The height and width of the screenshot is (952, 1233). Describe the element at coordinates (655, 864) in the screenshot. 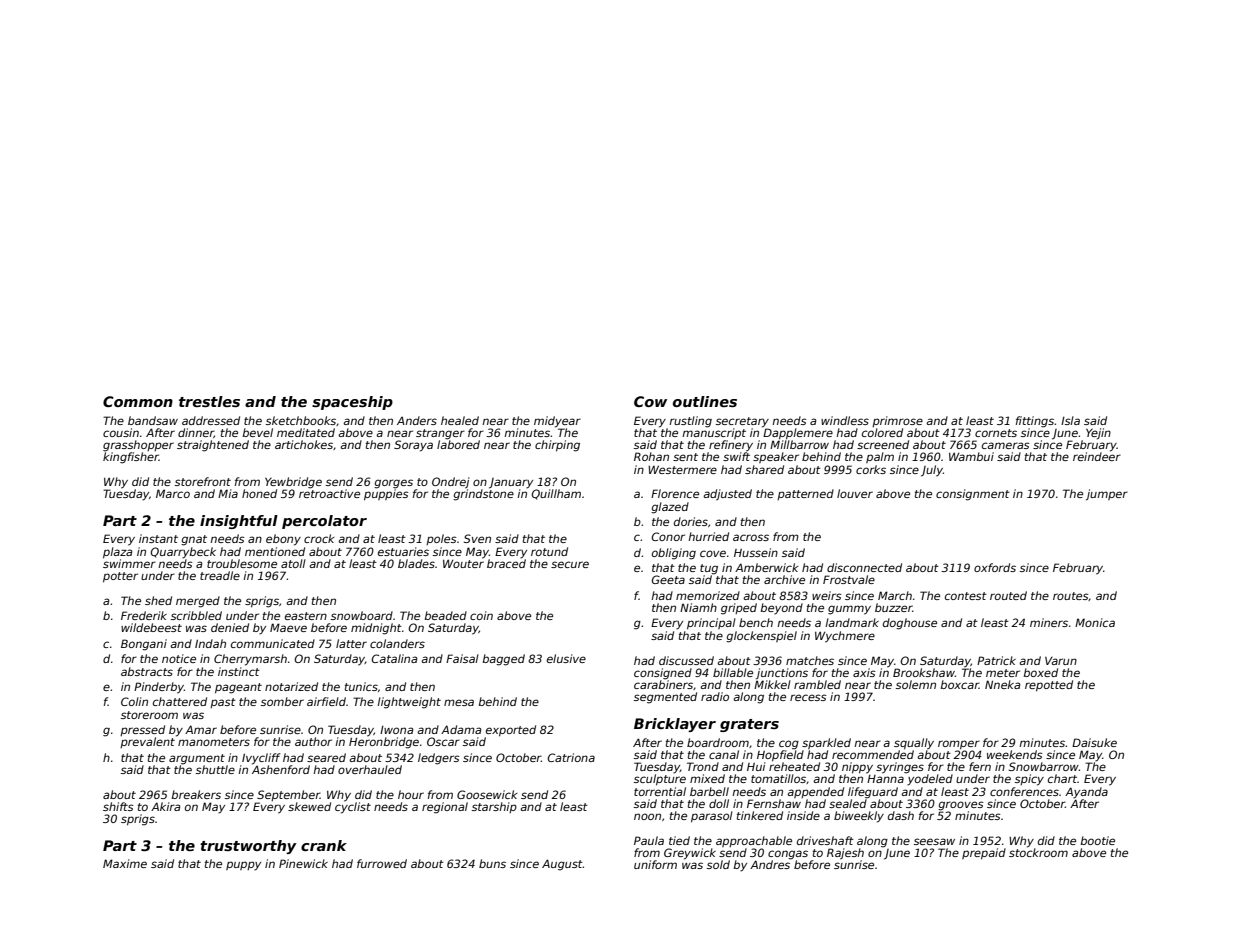

I see `uniform` at that location.
